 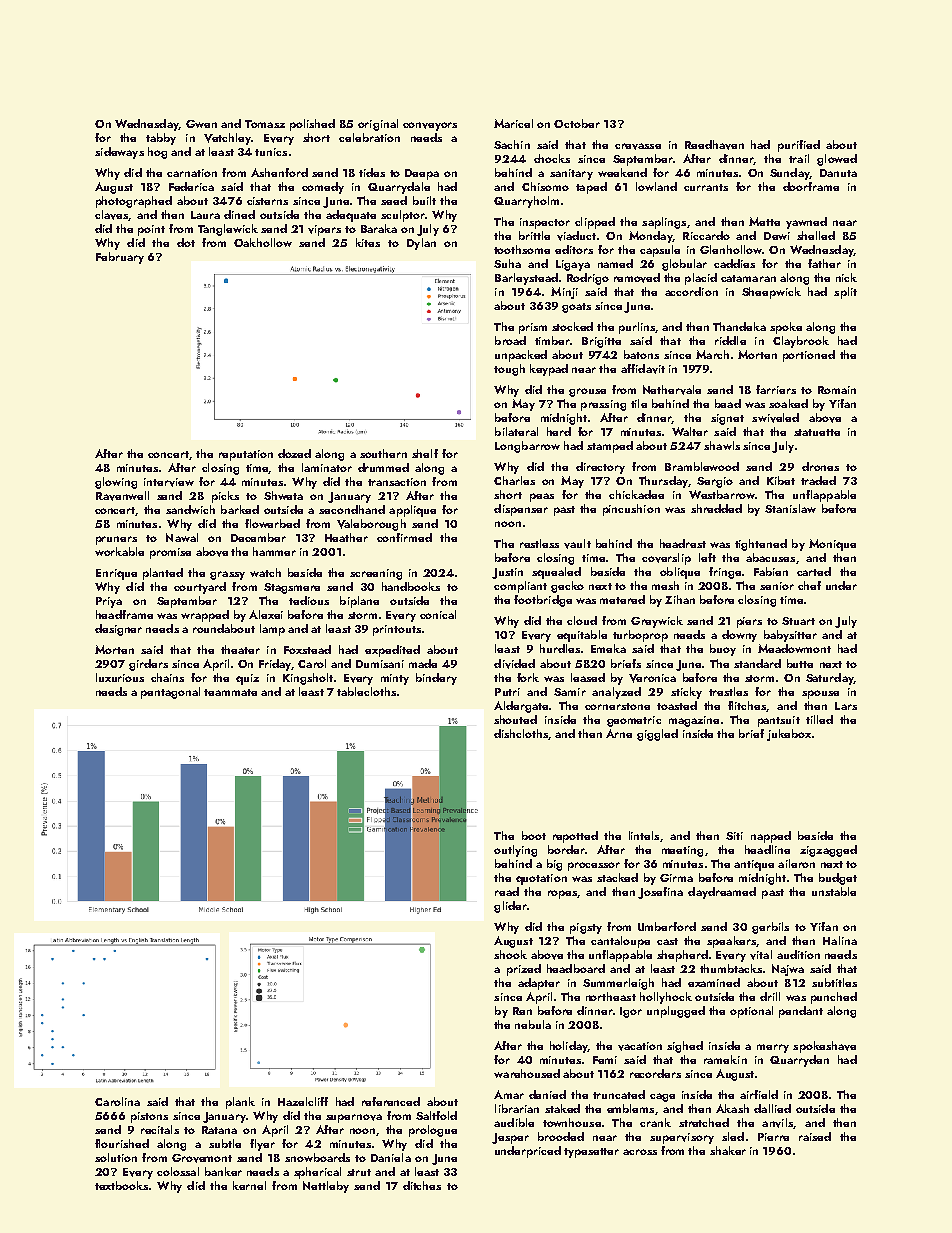 I want to click on napped, so click(x=771, y=837).
